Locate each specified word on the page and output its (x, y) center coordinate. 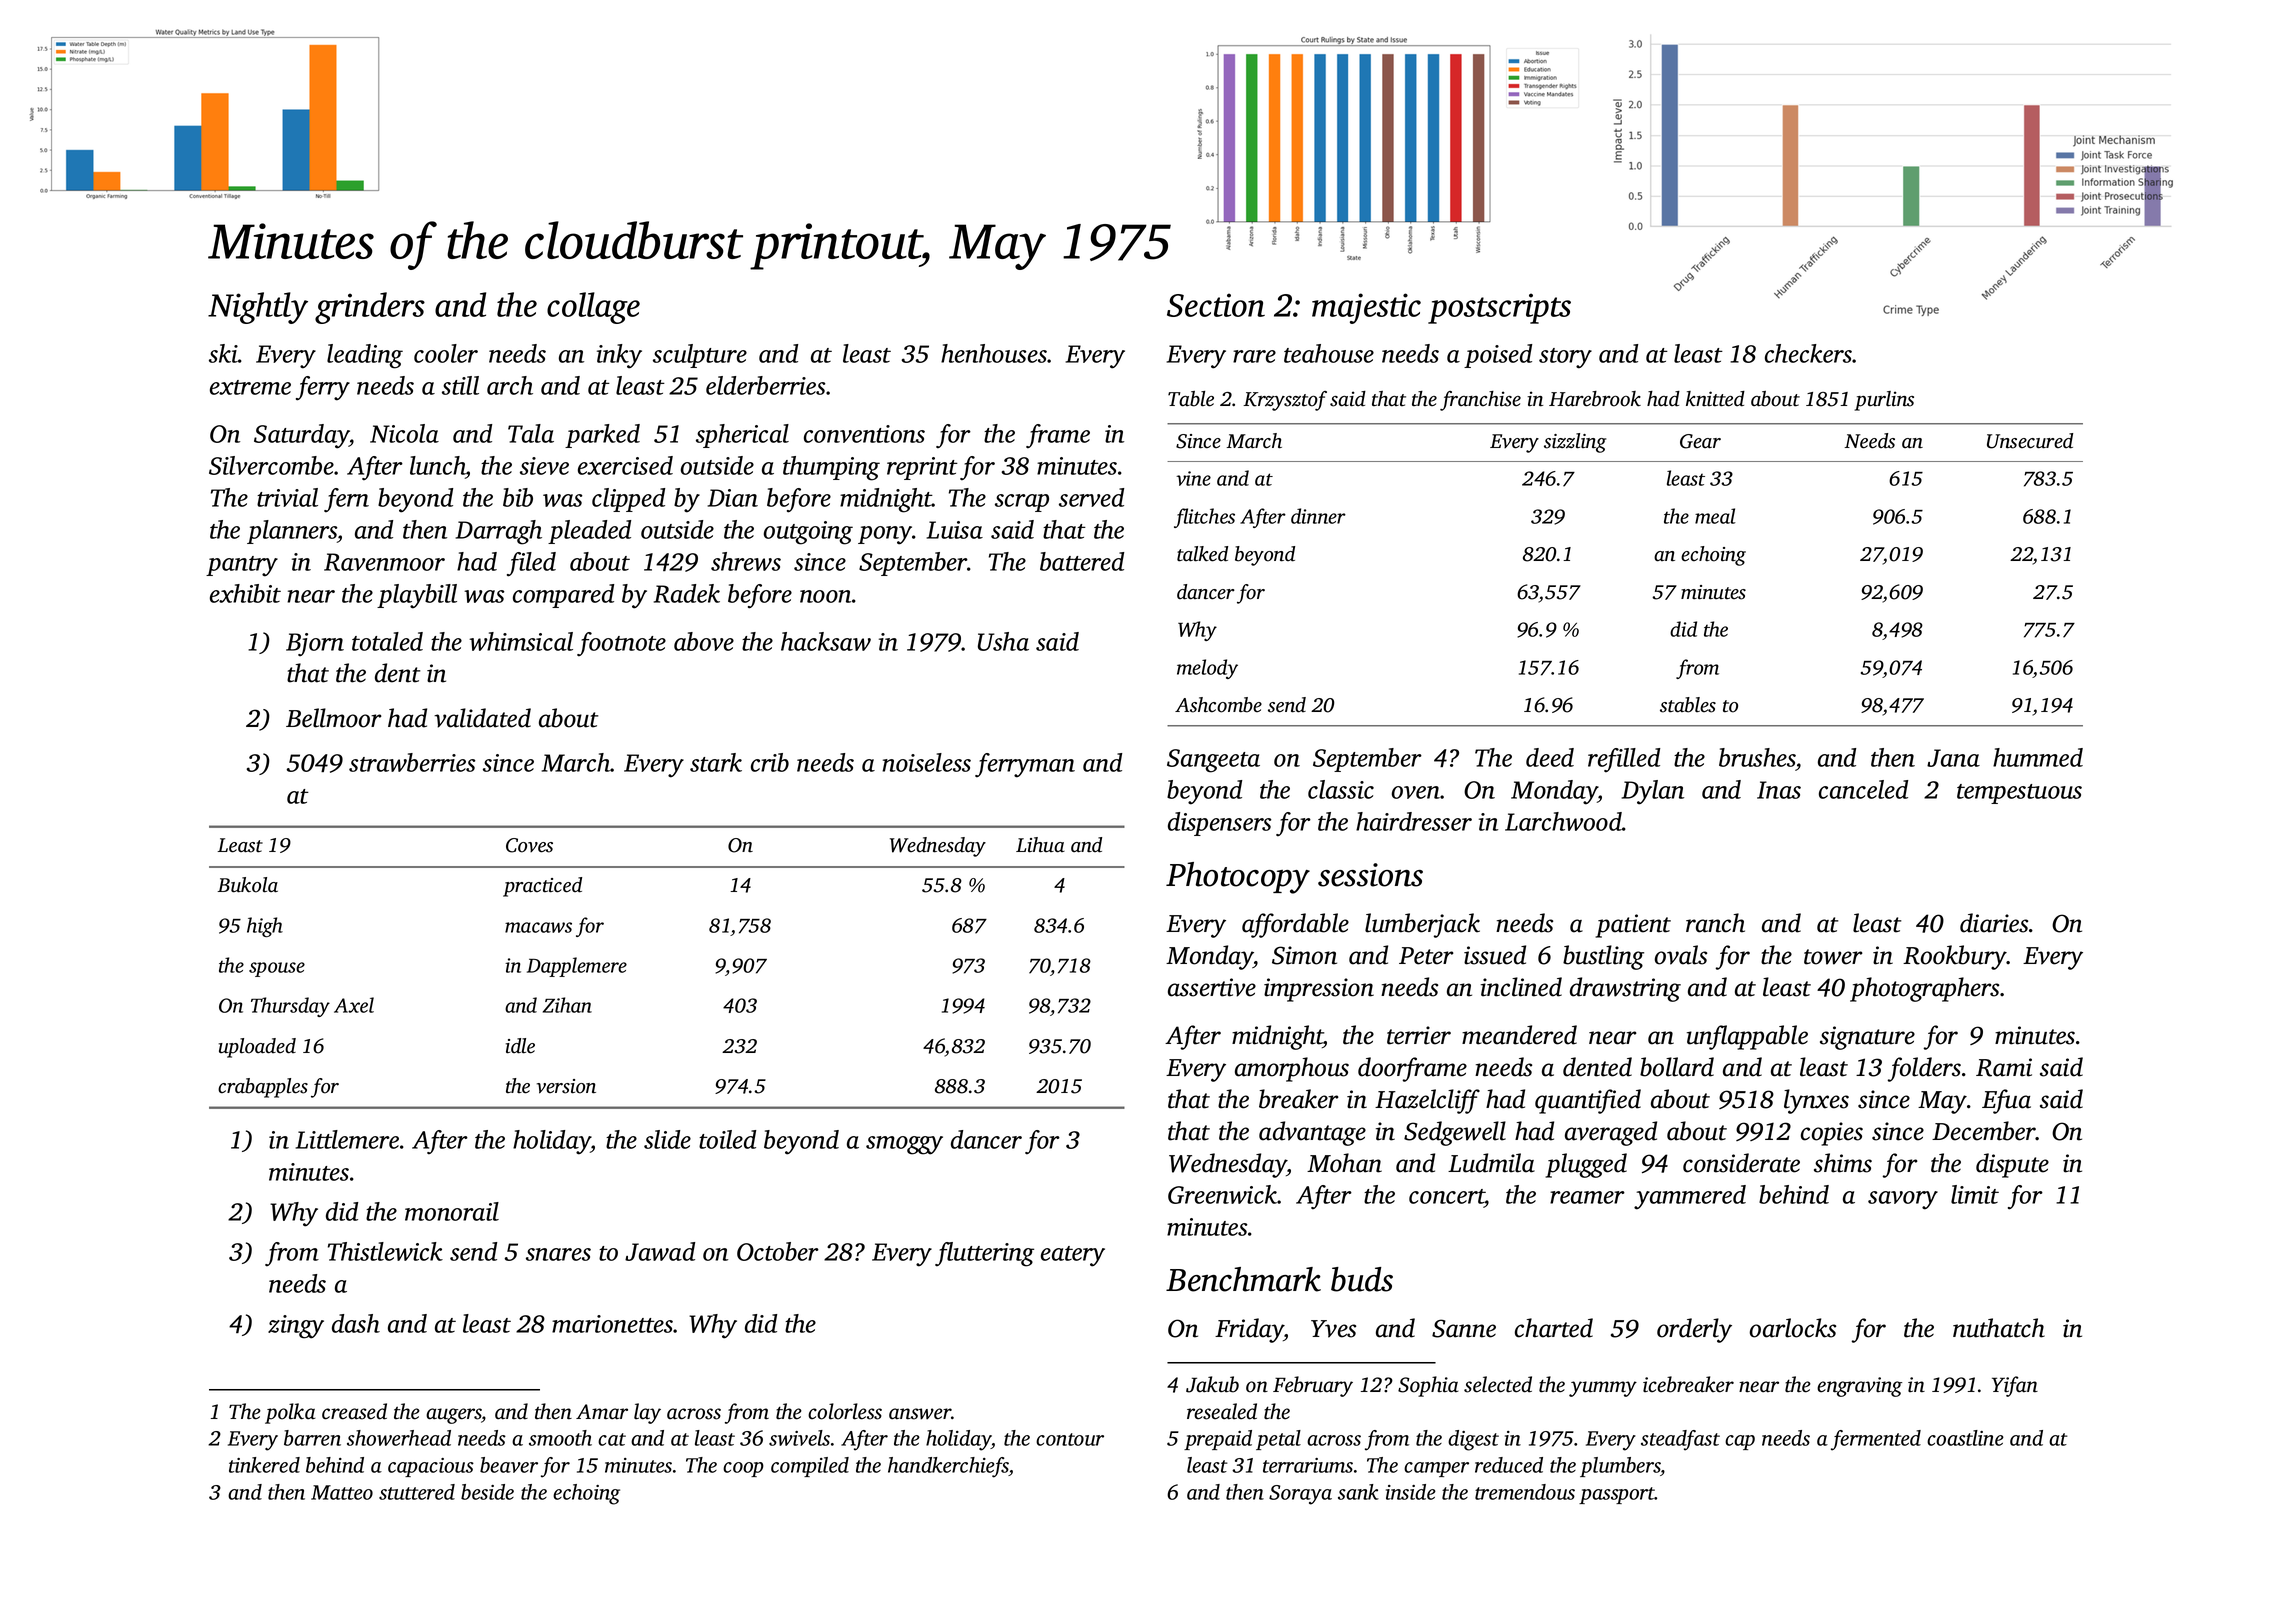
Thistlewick (385, 1251)
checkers (1808, 353)
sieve (544, 466)
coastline (1965, 1438)
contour (1070, 1439)
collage (593, 308)
